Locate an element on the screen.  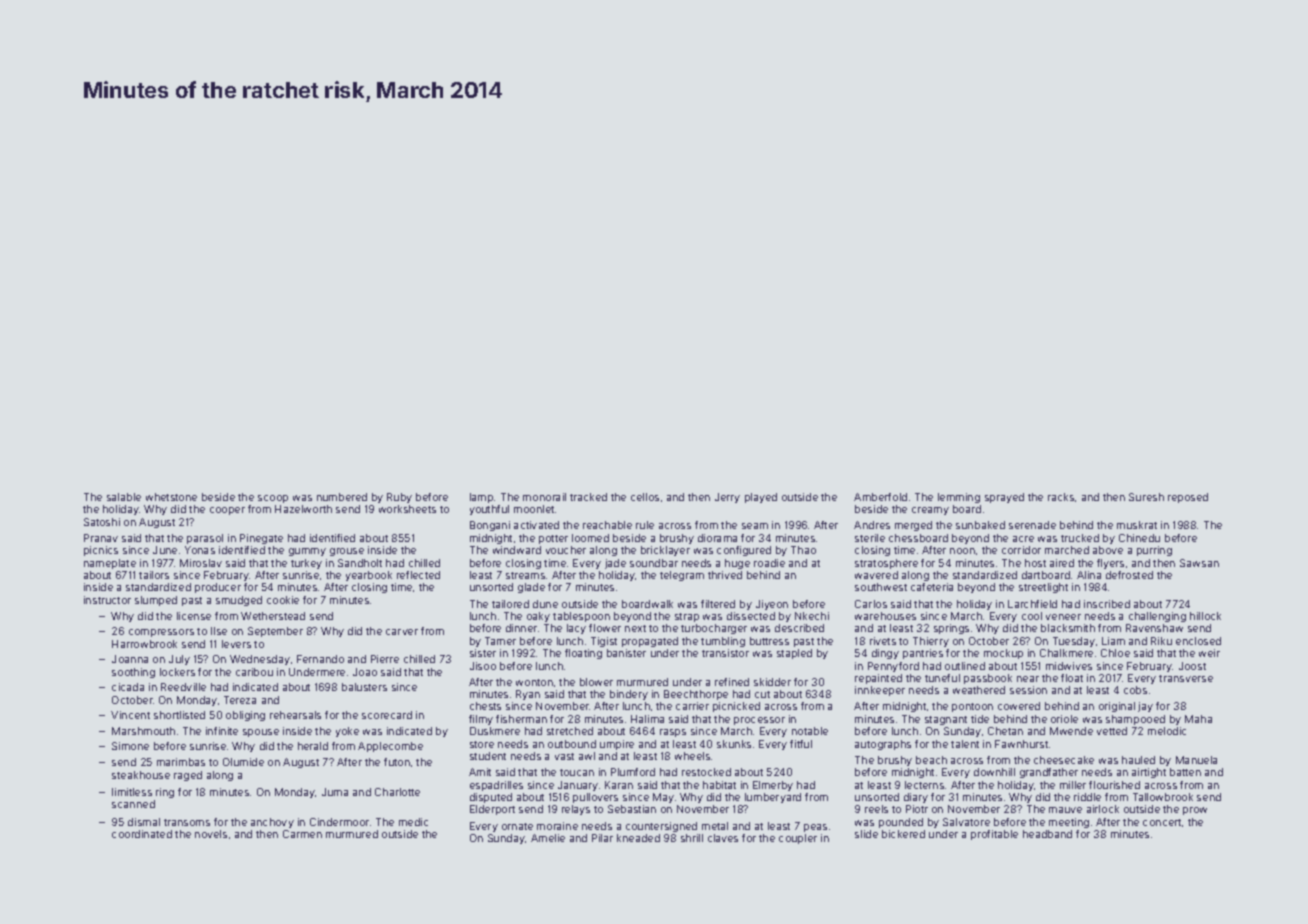
anchovy is located at coordinates (272, 823).
